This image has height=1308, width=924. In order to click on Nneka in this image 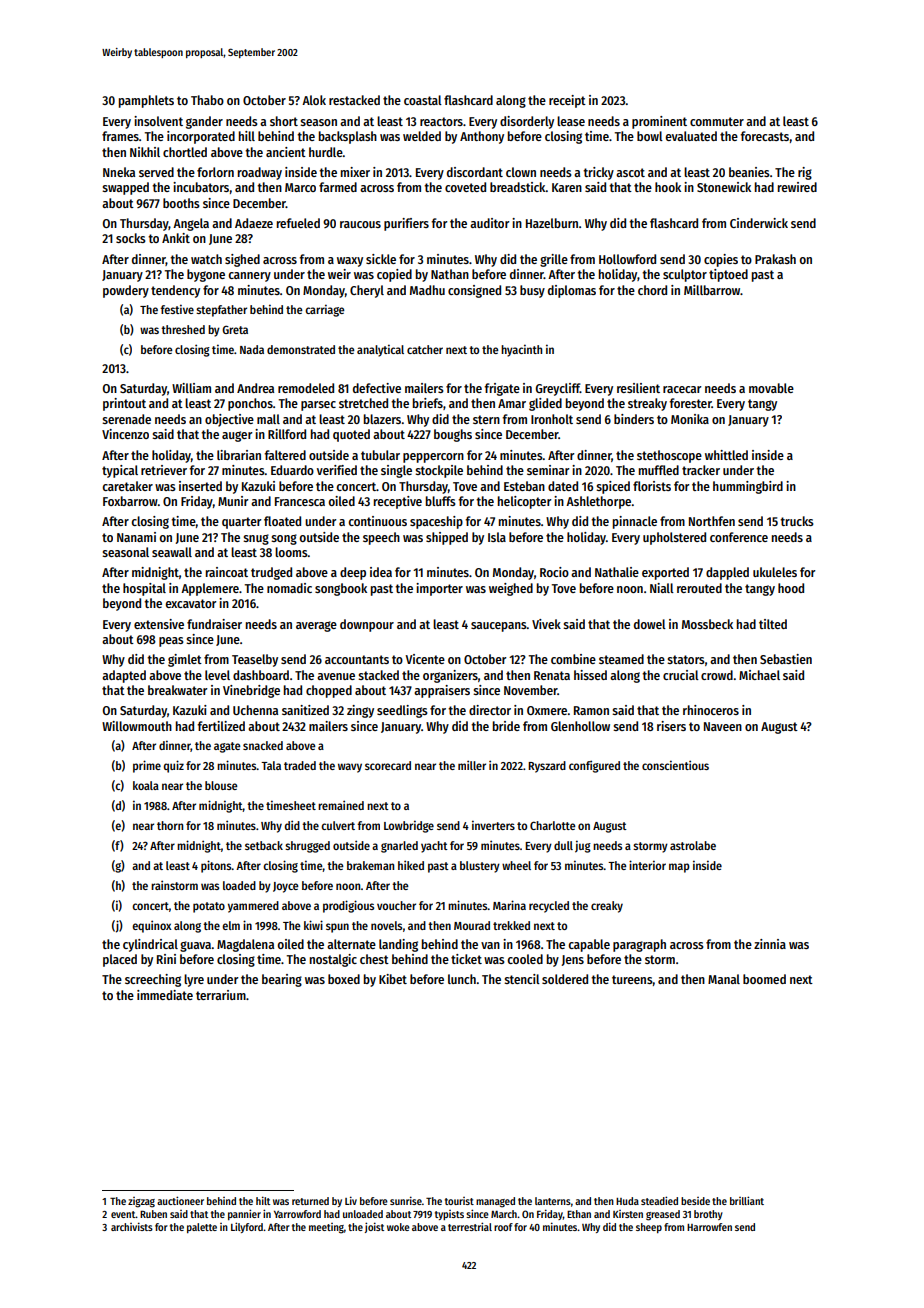, I will do `click(119, 172)`.
